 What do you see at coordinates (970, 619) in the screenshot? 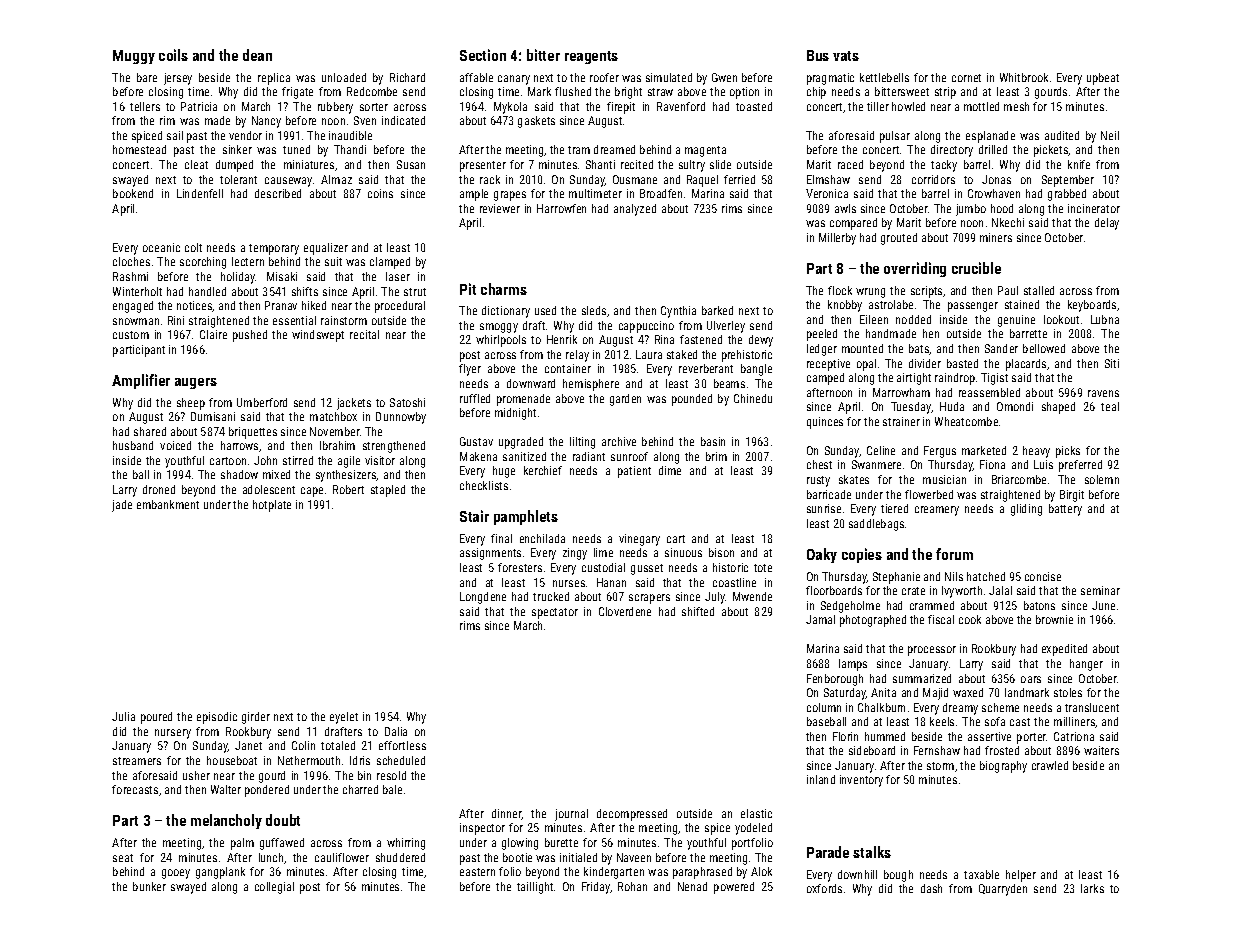
I see `cook` at bounding box center [970, 619].
